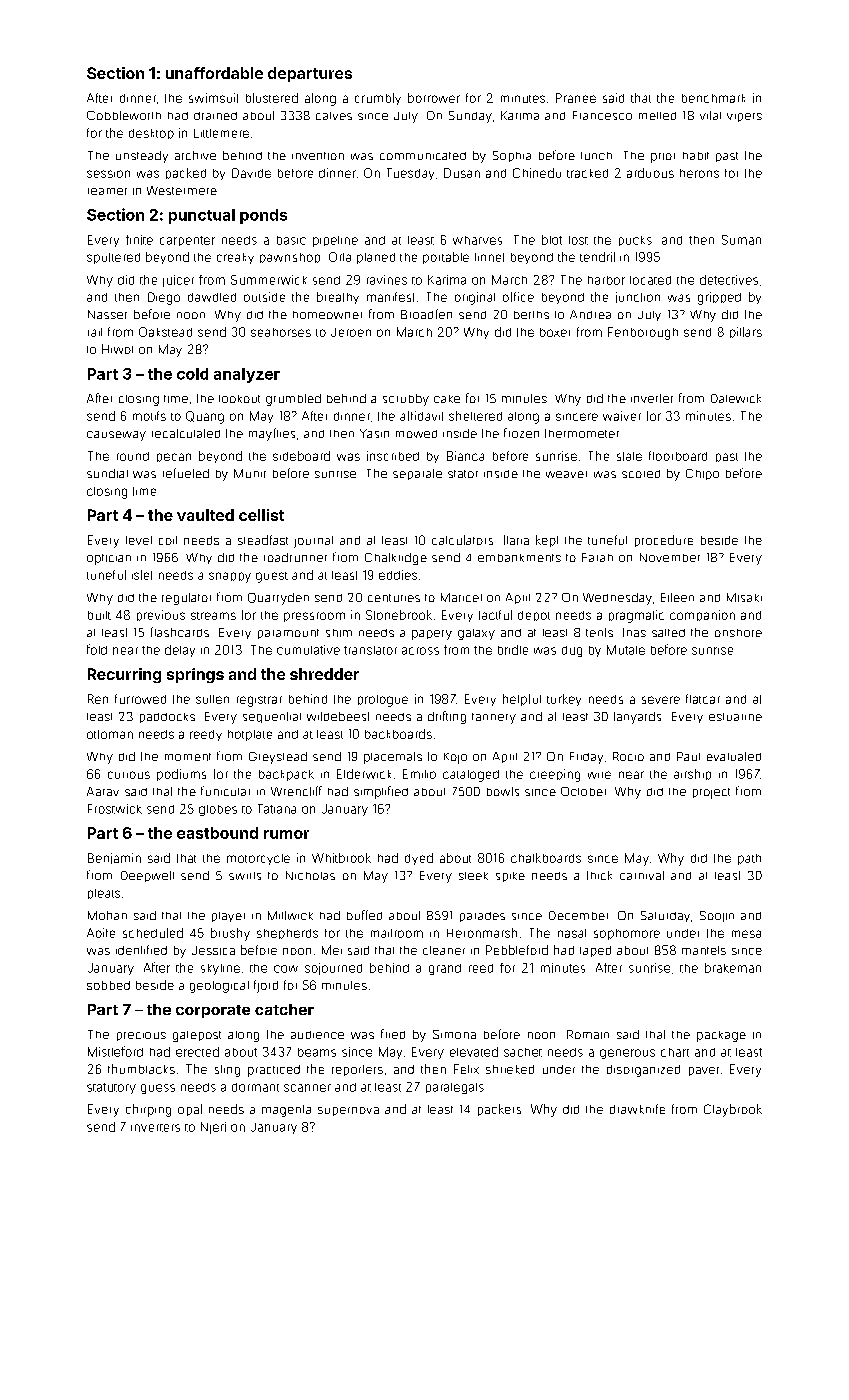 This image has height=1400, width=849. What do you see at coordinates (214, 73) in the image?
I see `unaffordable` at bounding box center [214, 73].
